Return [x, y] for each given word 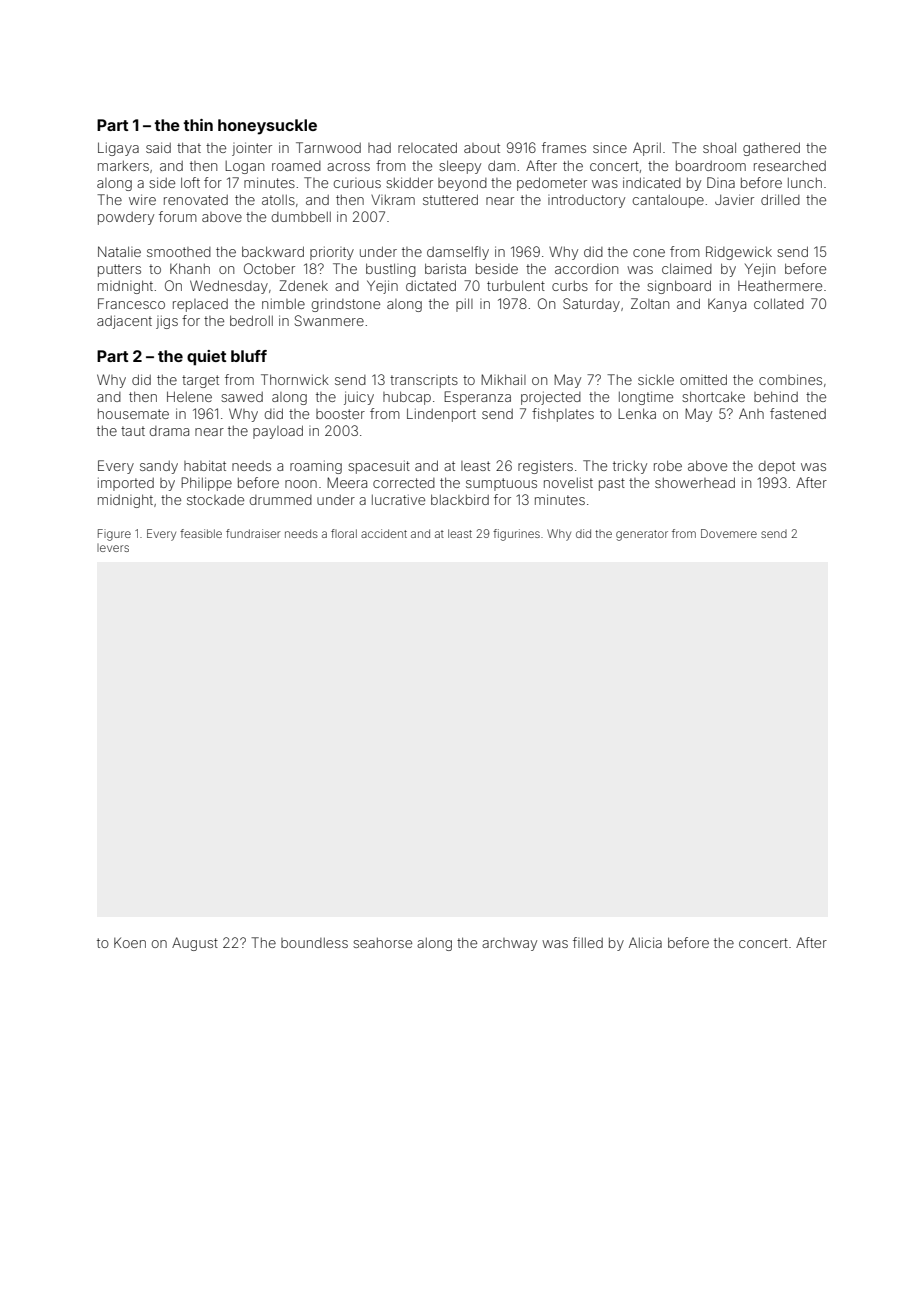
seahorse [382, 943]
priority [332, 253]
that [189, 147]
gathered [771, 149]
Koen [130, 942]
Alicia [645, 942]
